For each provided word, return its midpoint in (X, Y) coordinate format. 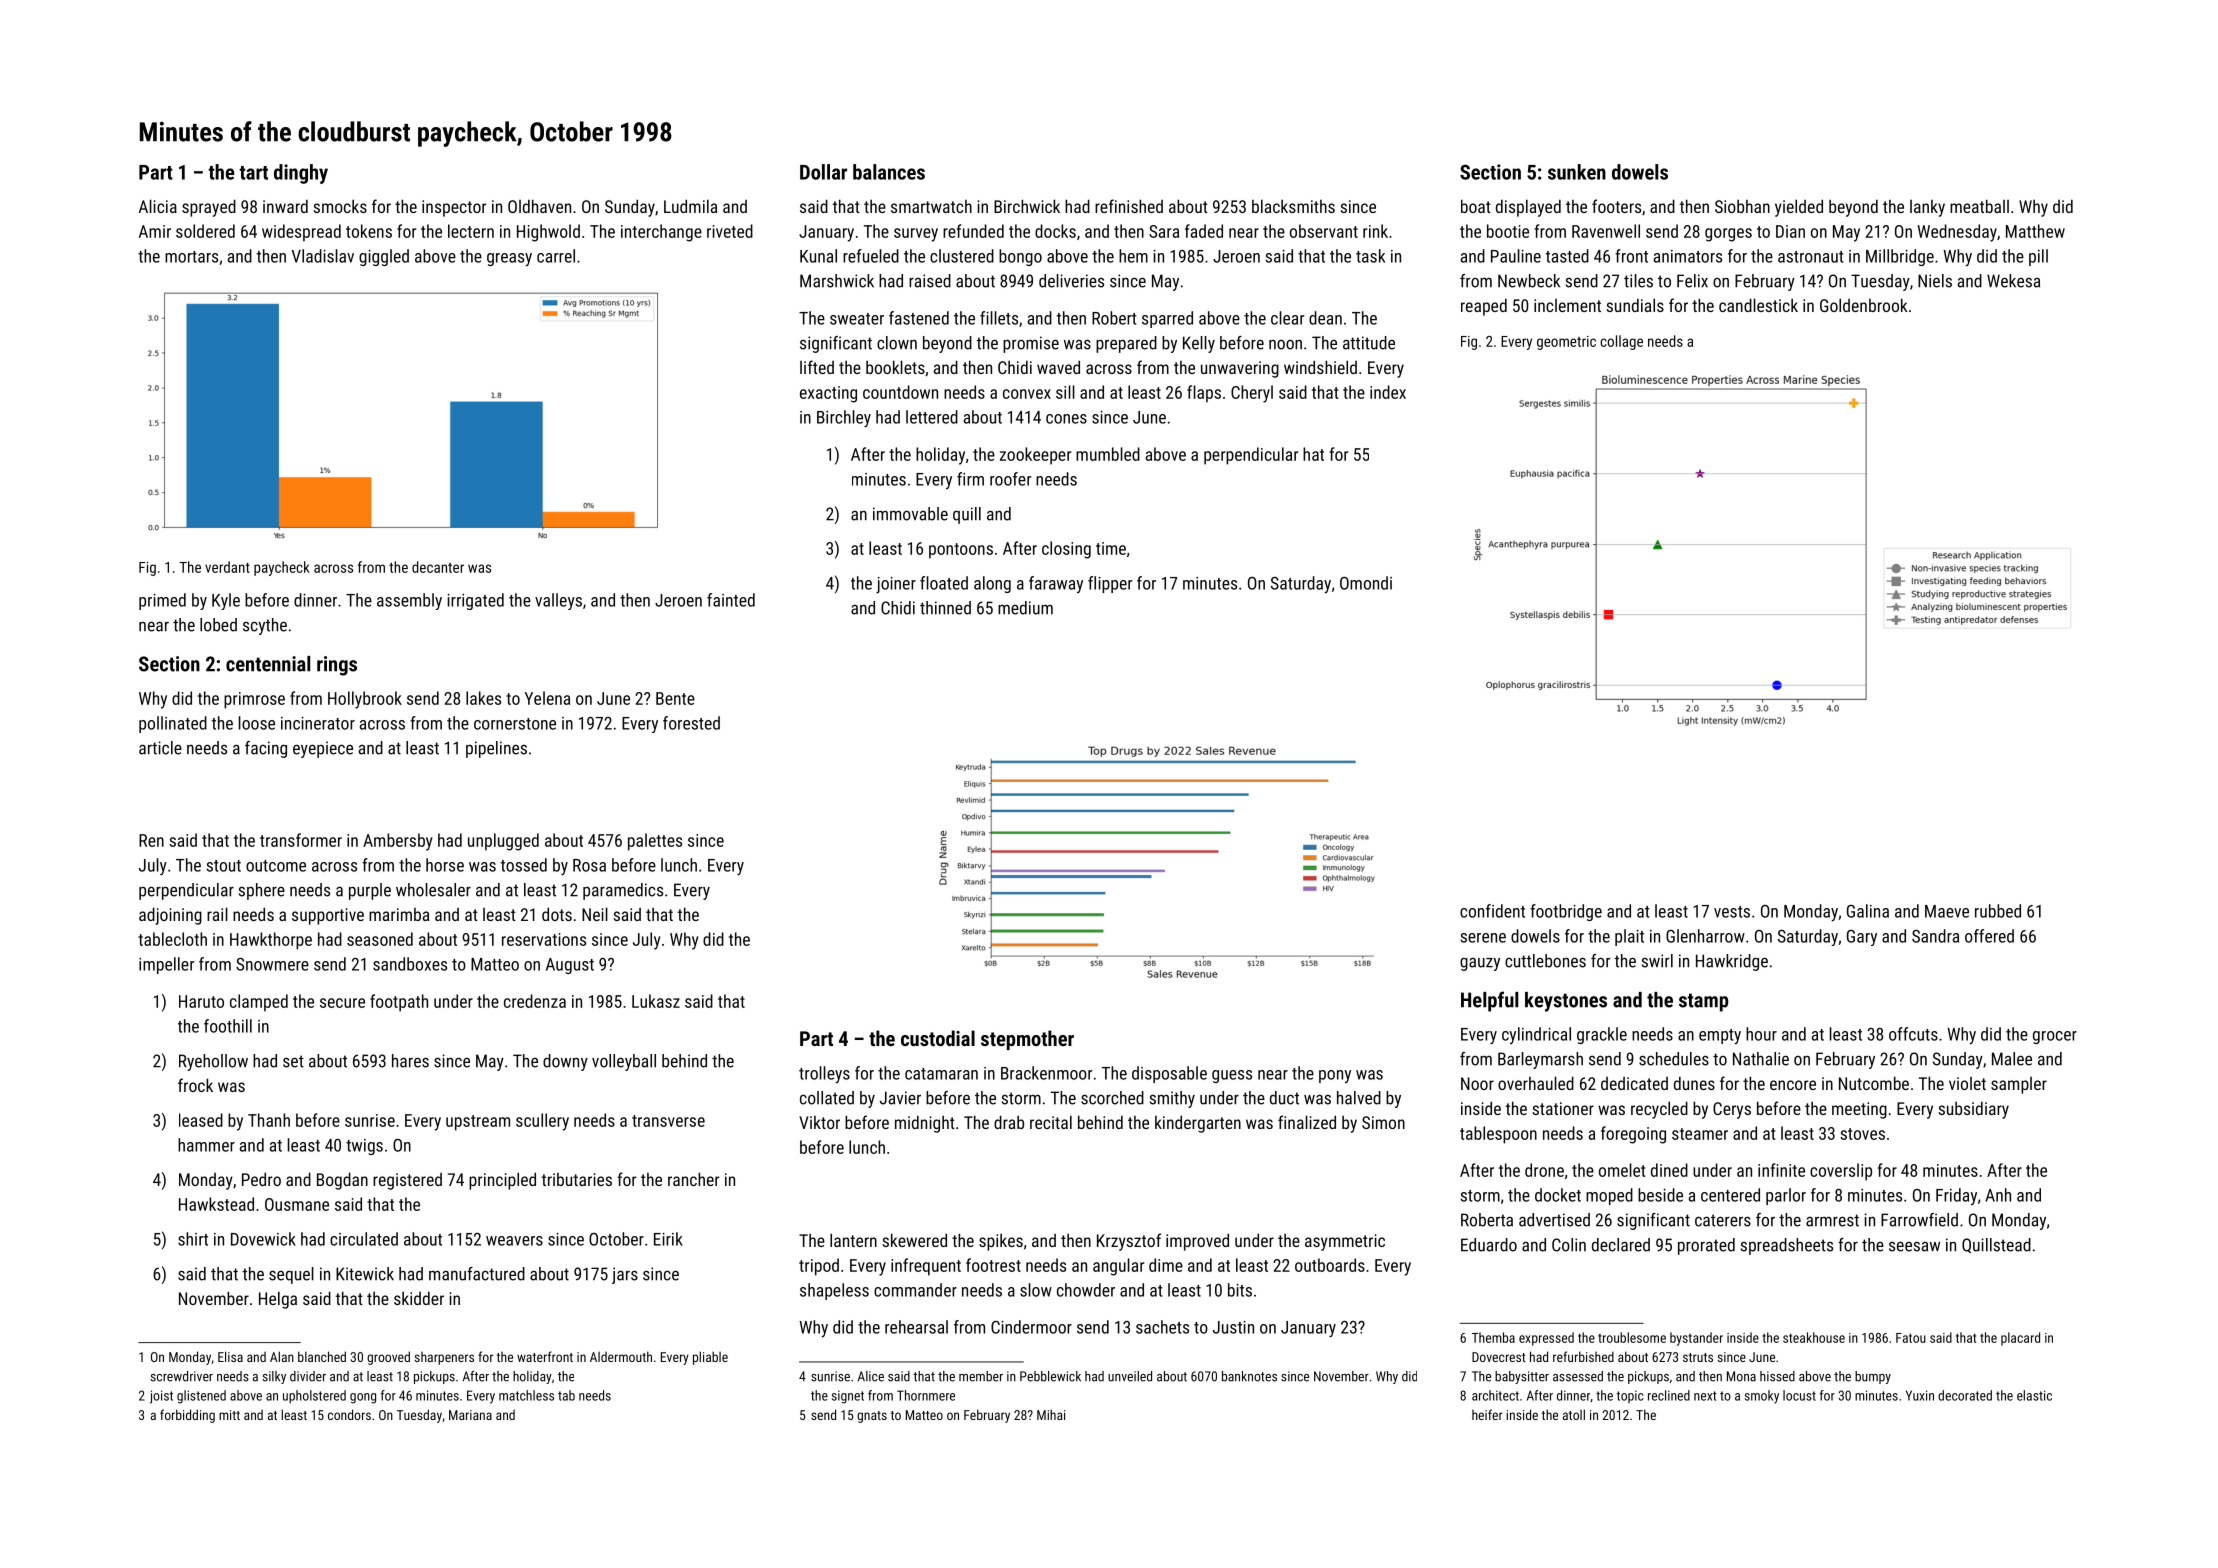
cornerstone (515, 724)
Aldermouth (621, 1356)
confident (1492, 911)
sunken (1577, 172)
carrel (556, 256)
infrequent (926, 1267)
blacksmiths (1293, 206)
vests (1732, 912)
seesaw (1914, 1246)
